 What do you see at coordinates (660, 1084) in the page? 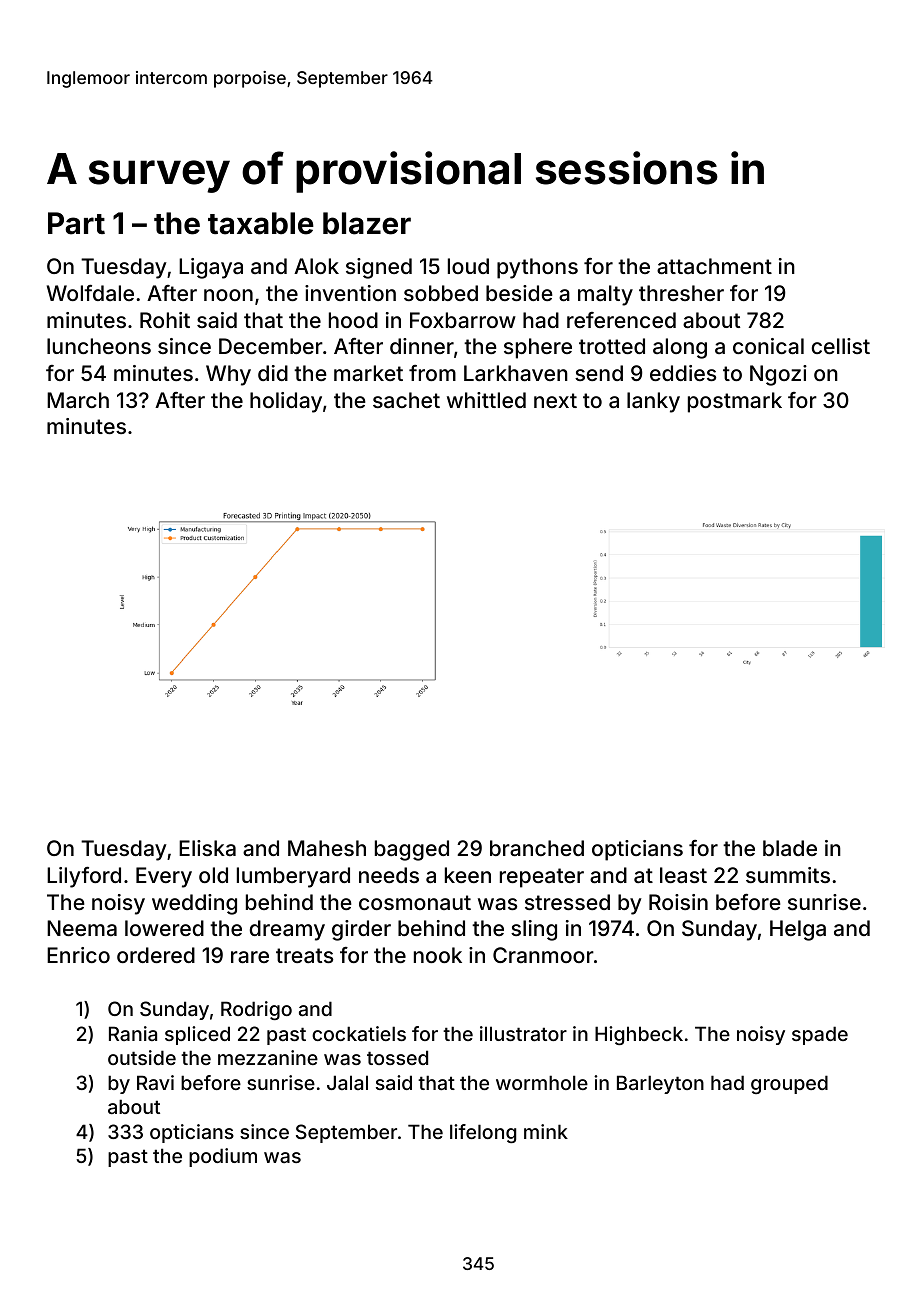
I see `Barleyton` at bounding box center [660, 1084].
